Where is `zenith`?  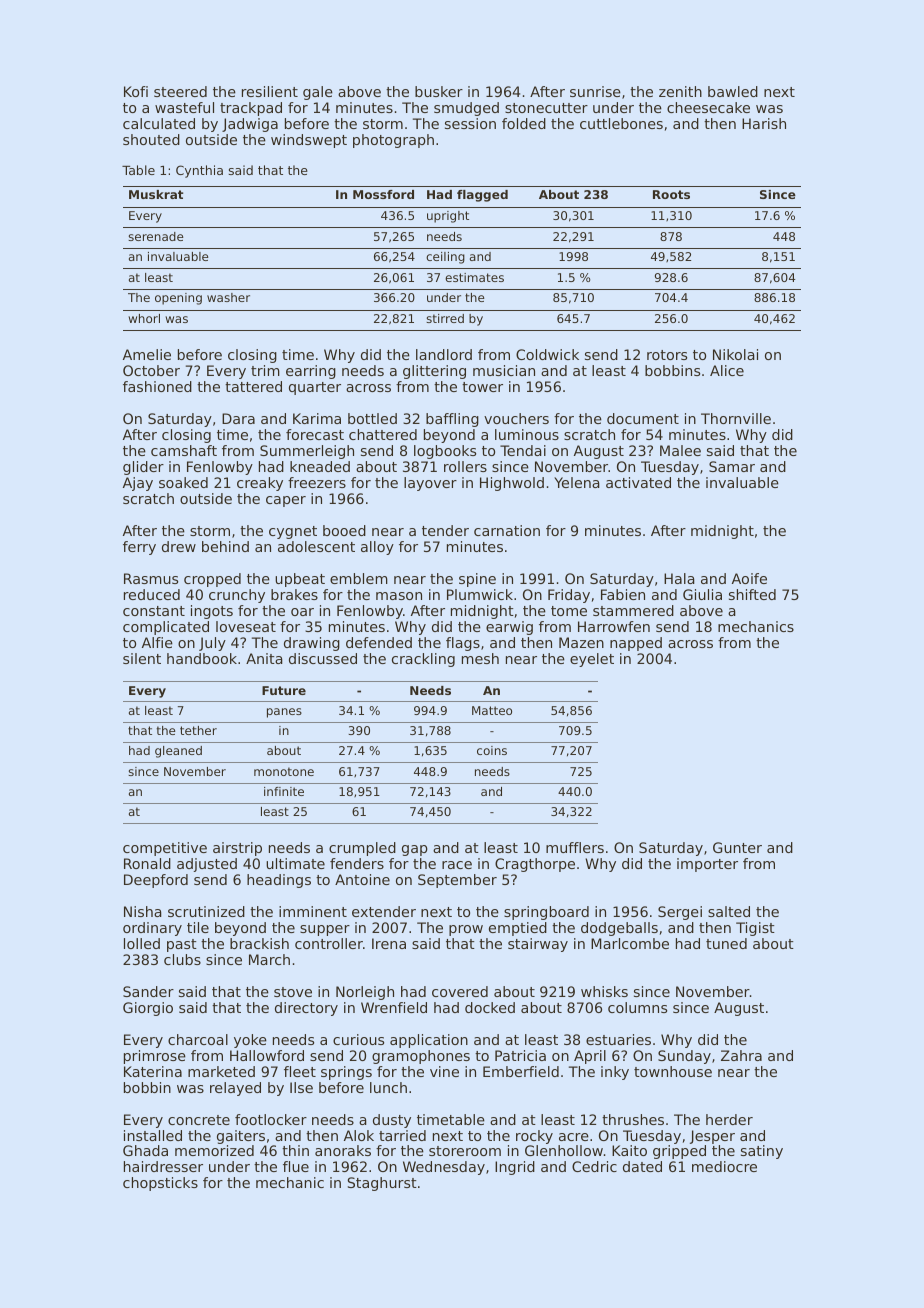
zenith is located at coordinates (680, 91).
